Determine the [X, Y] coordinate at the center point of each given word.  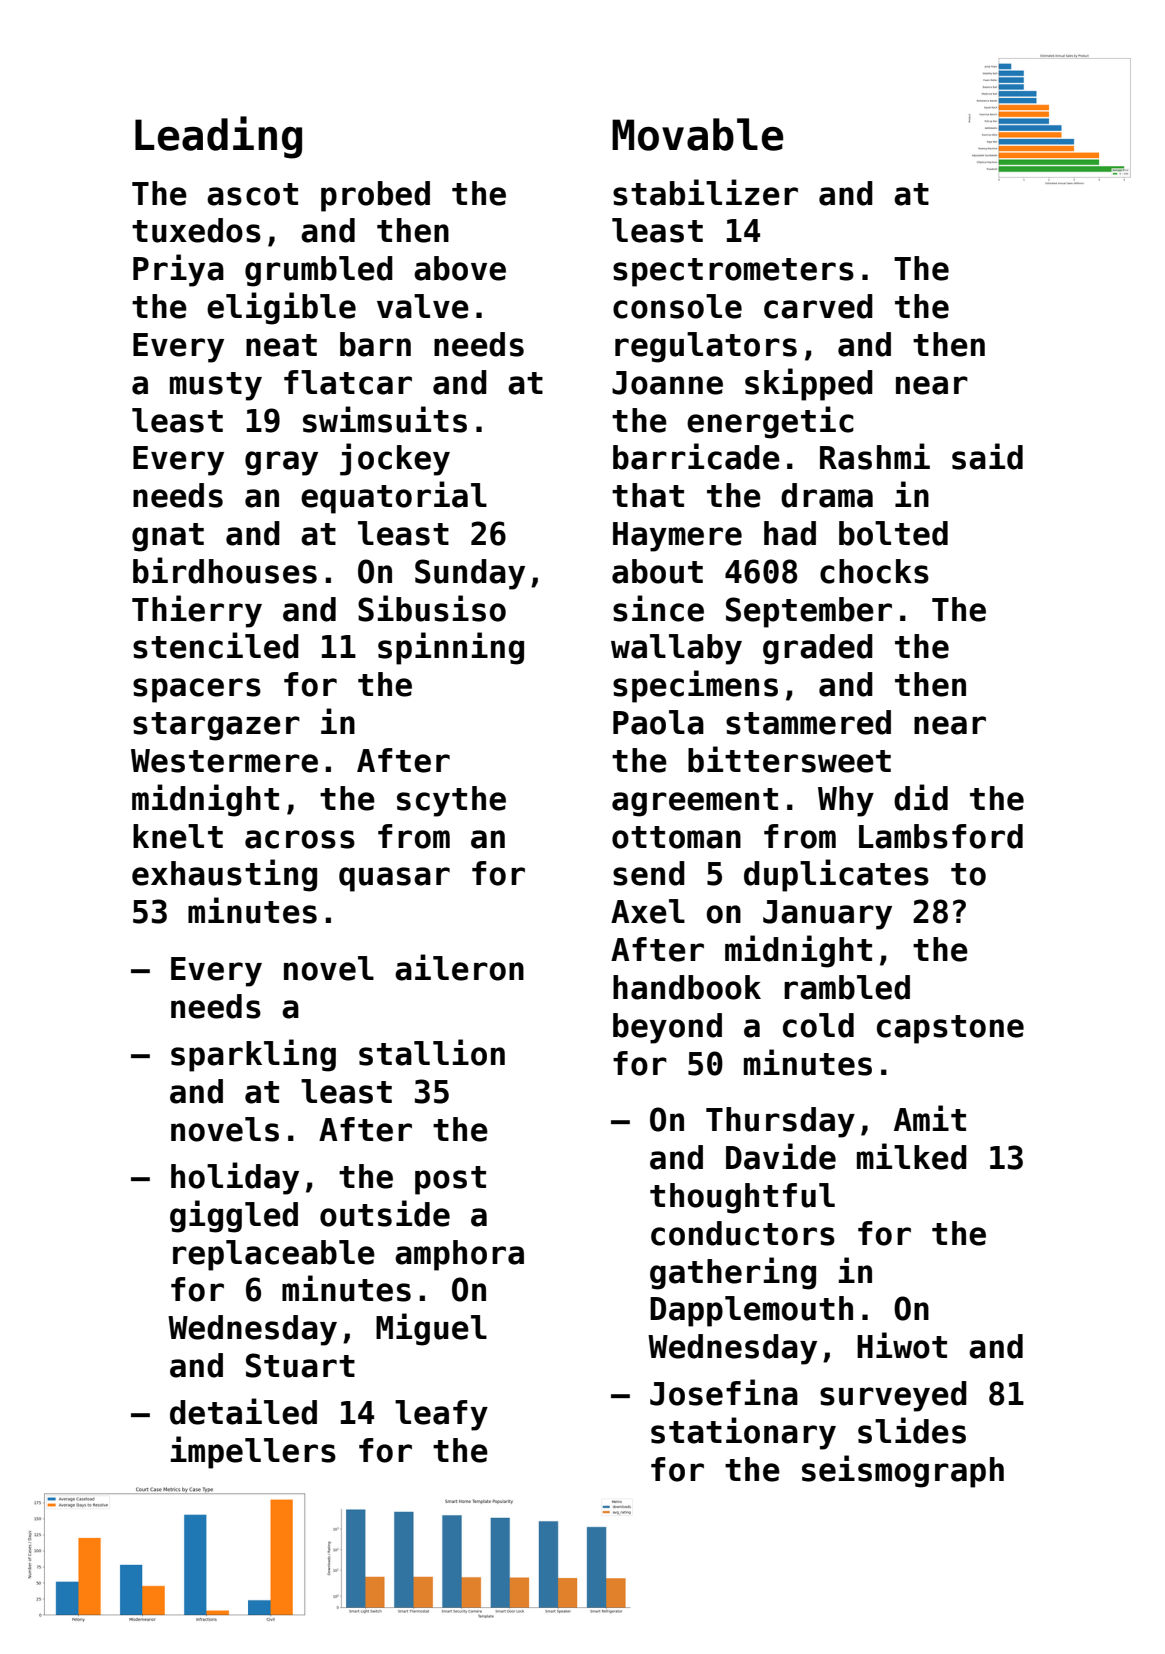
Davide [781, 1156]
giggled [234, 1216]
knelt [178, 836]
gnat [168, 537]
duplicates [836, 875]
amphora [459, 1255]
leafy [441, 1415]
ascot [252, 194]
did [921, 797]
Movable [697, 134]
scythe [451, 801]
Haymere [677, 537]
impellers [253, 1452]
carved [818, 306]
